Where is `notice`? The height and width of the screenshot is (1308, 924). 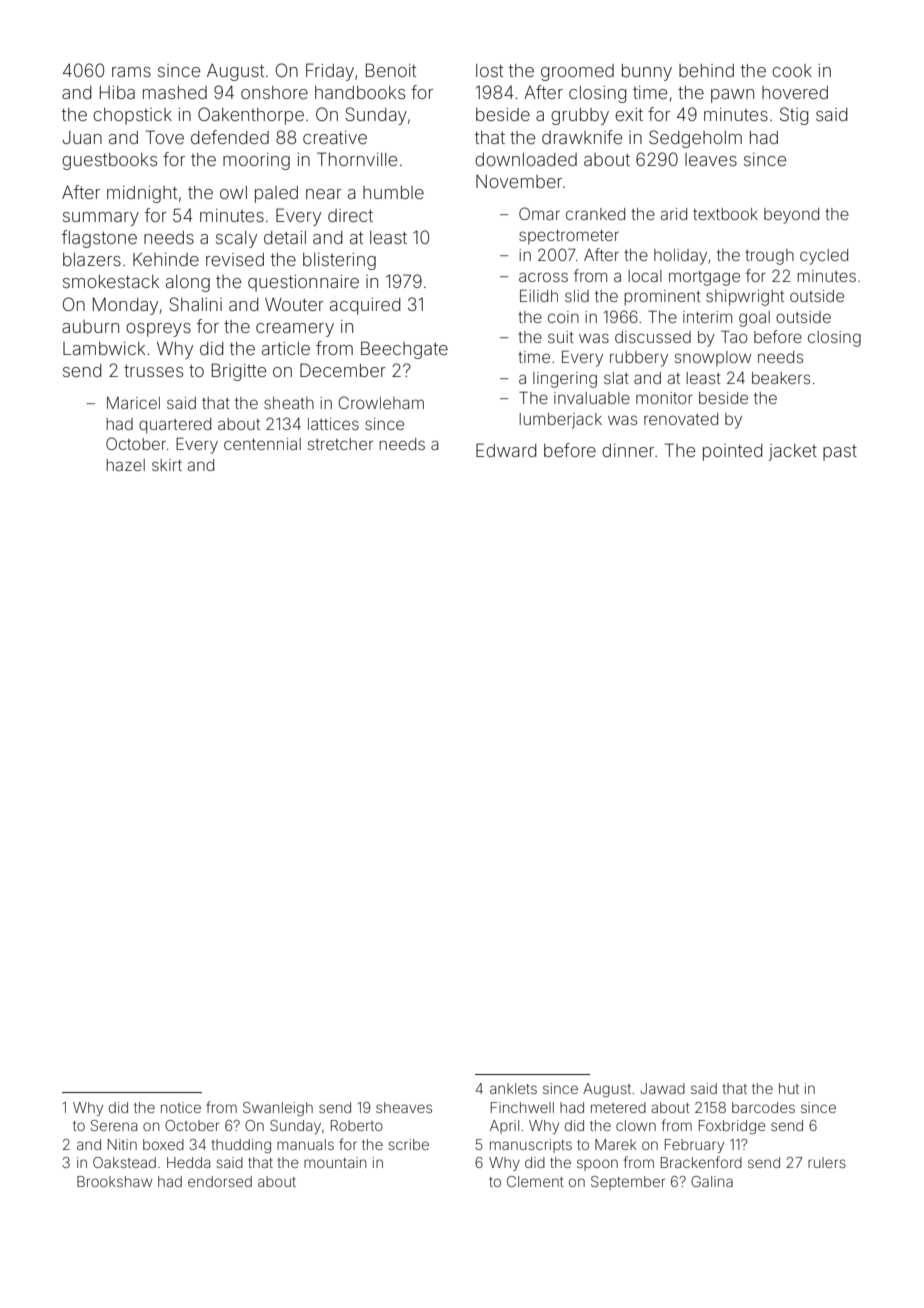 notice is located at coordinates (181, 1107).
